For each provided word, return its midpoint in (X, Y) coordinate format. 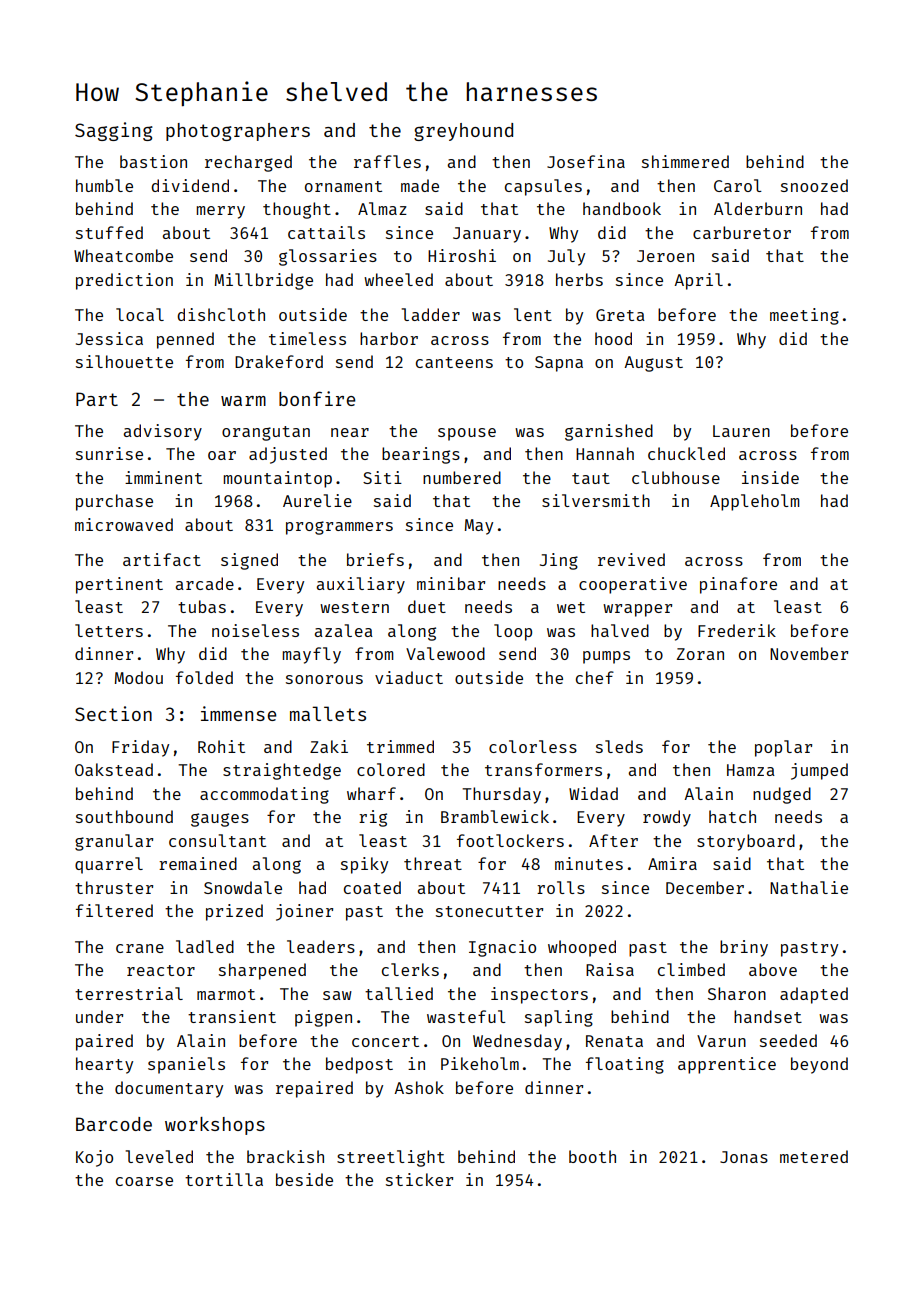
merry (221, 212)
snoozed (814, 185)
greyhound (463, 132)
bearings (421, 455)
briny (744, 948)
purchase (114, 502)
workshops (215, 1126)
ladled (205, 946)
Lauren (741, 431)
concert (385, 1041)
